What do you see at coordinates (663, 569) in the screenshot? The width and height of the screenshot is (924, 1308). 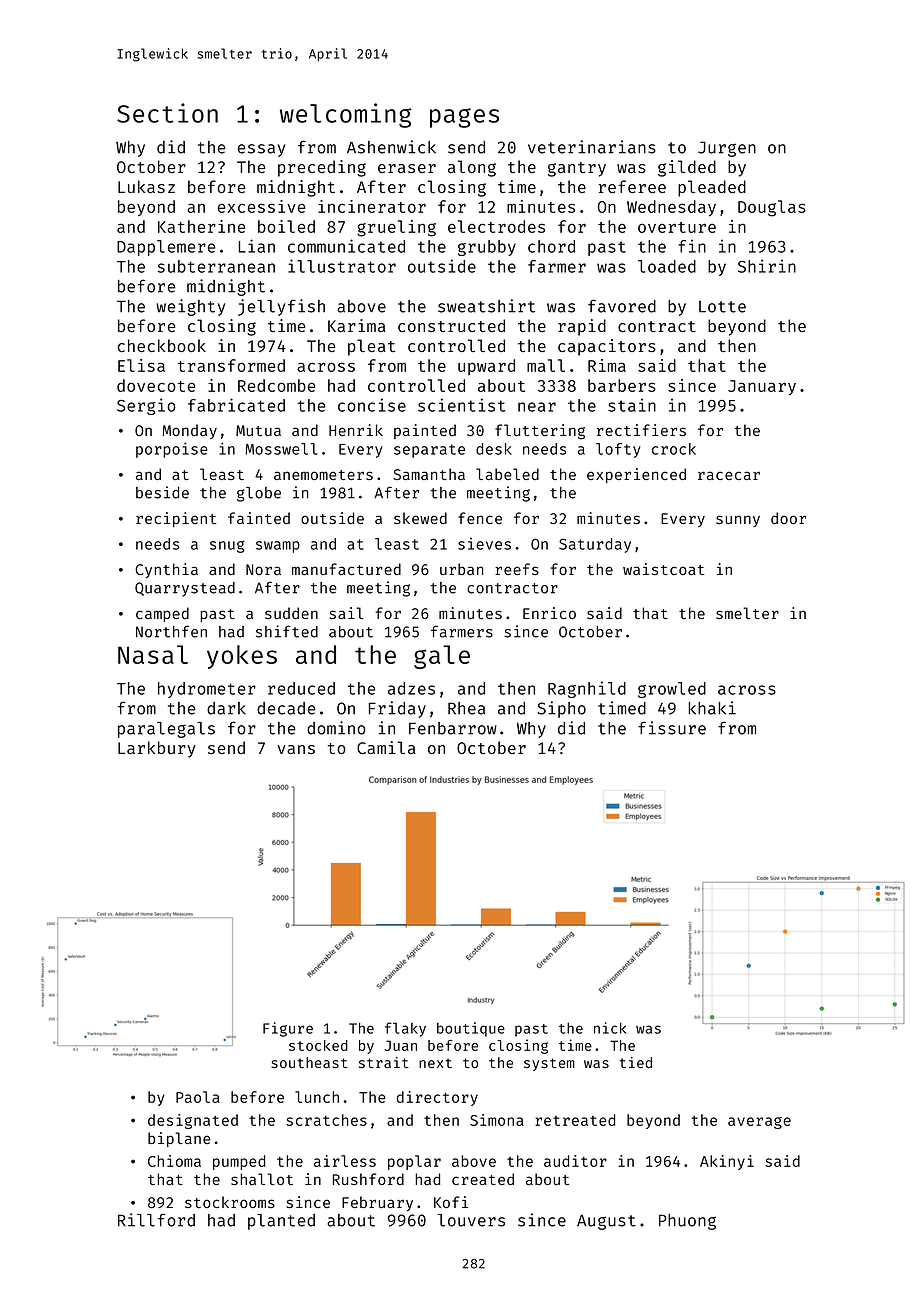 I see `waistcoat` at bounding box center [663, 569].
